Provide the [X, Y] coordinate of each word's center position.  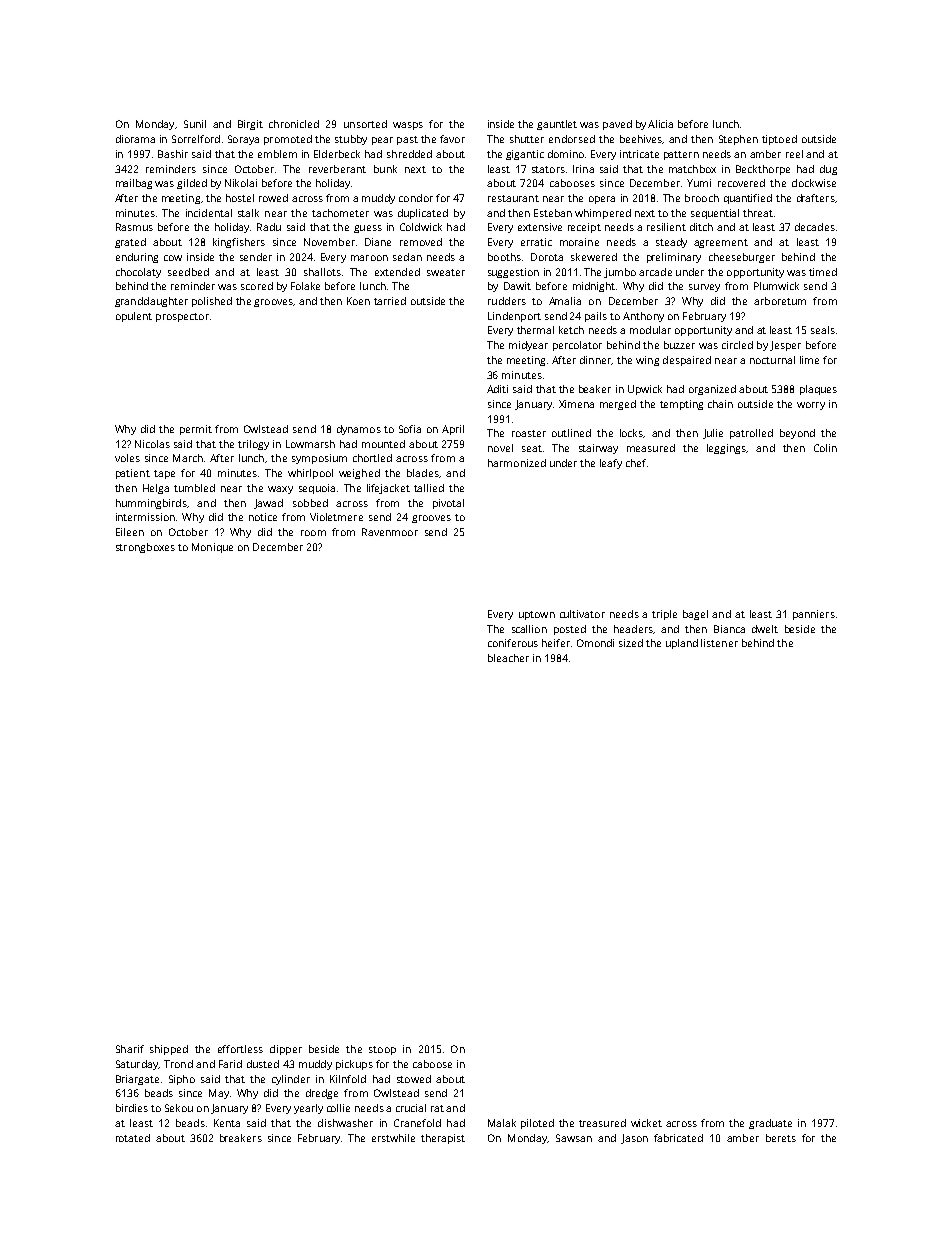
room [313, 533]
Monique [212, 548]
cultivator [582, 614]
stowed [414, 1079]
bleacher [508, 658]
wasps [408, 126]
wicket [646, 1123]
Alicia [660, 124]
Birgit [250, 125]
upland [682, 644]
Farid [230, 1064]
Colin [825, 448]
